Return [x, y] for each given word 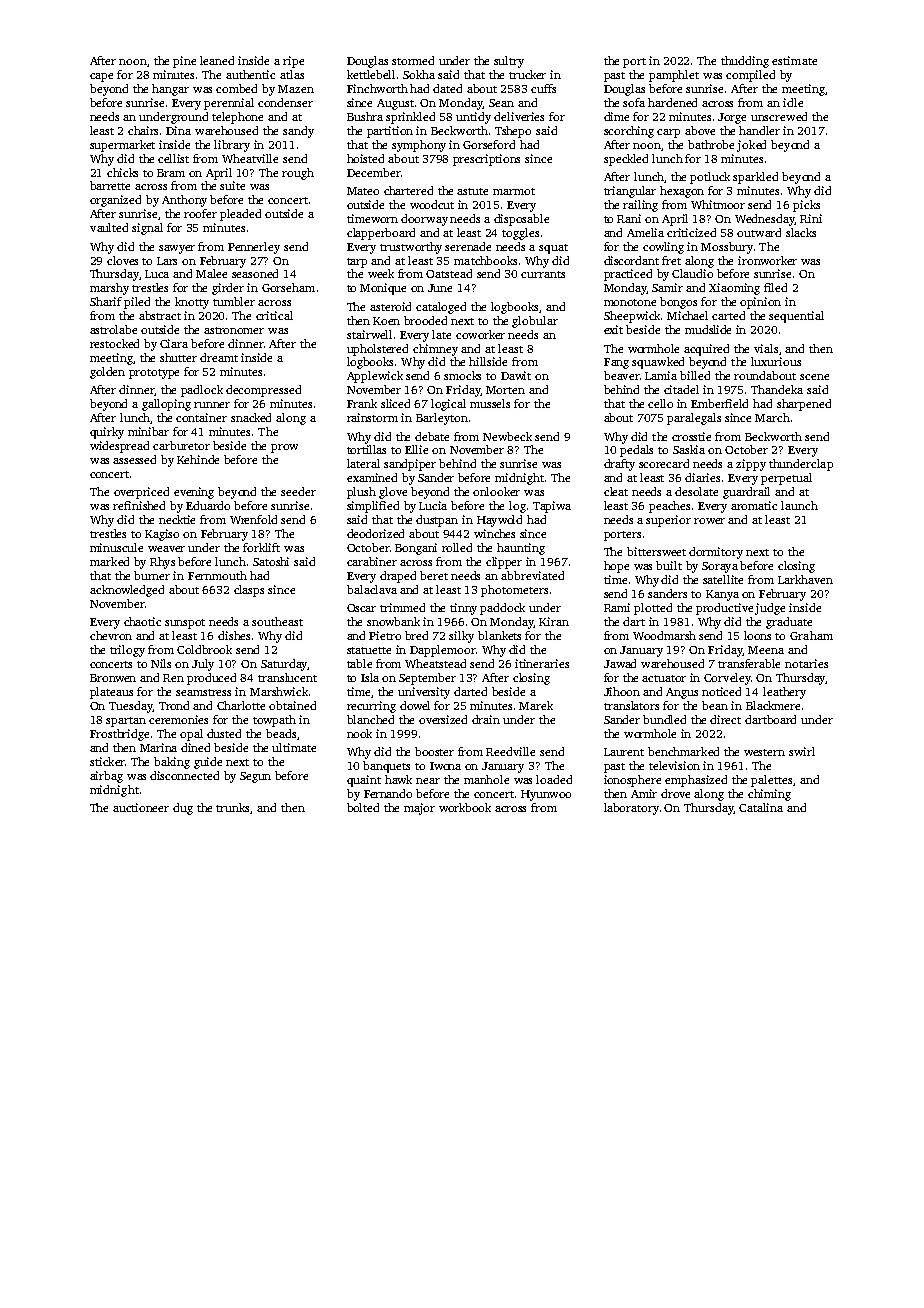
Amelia [645, 232]
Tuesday [131, 707]
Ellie [416, 449]
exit [613, 329]
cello [660, 403]
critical [274, 315]
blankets [499, 635]
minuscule [116, 547]
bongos [678, 303]
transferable [749, 663]
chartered [408, 190]
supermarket [122, 146]
